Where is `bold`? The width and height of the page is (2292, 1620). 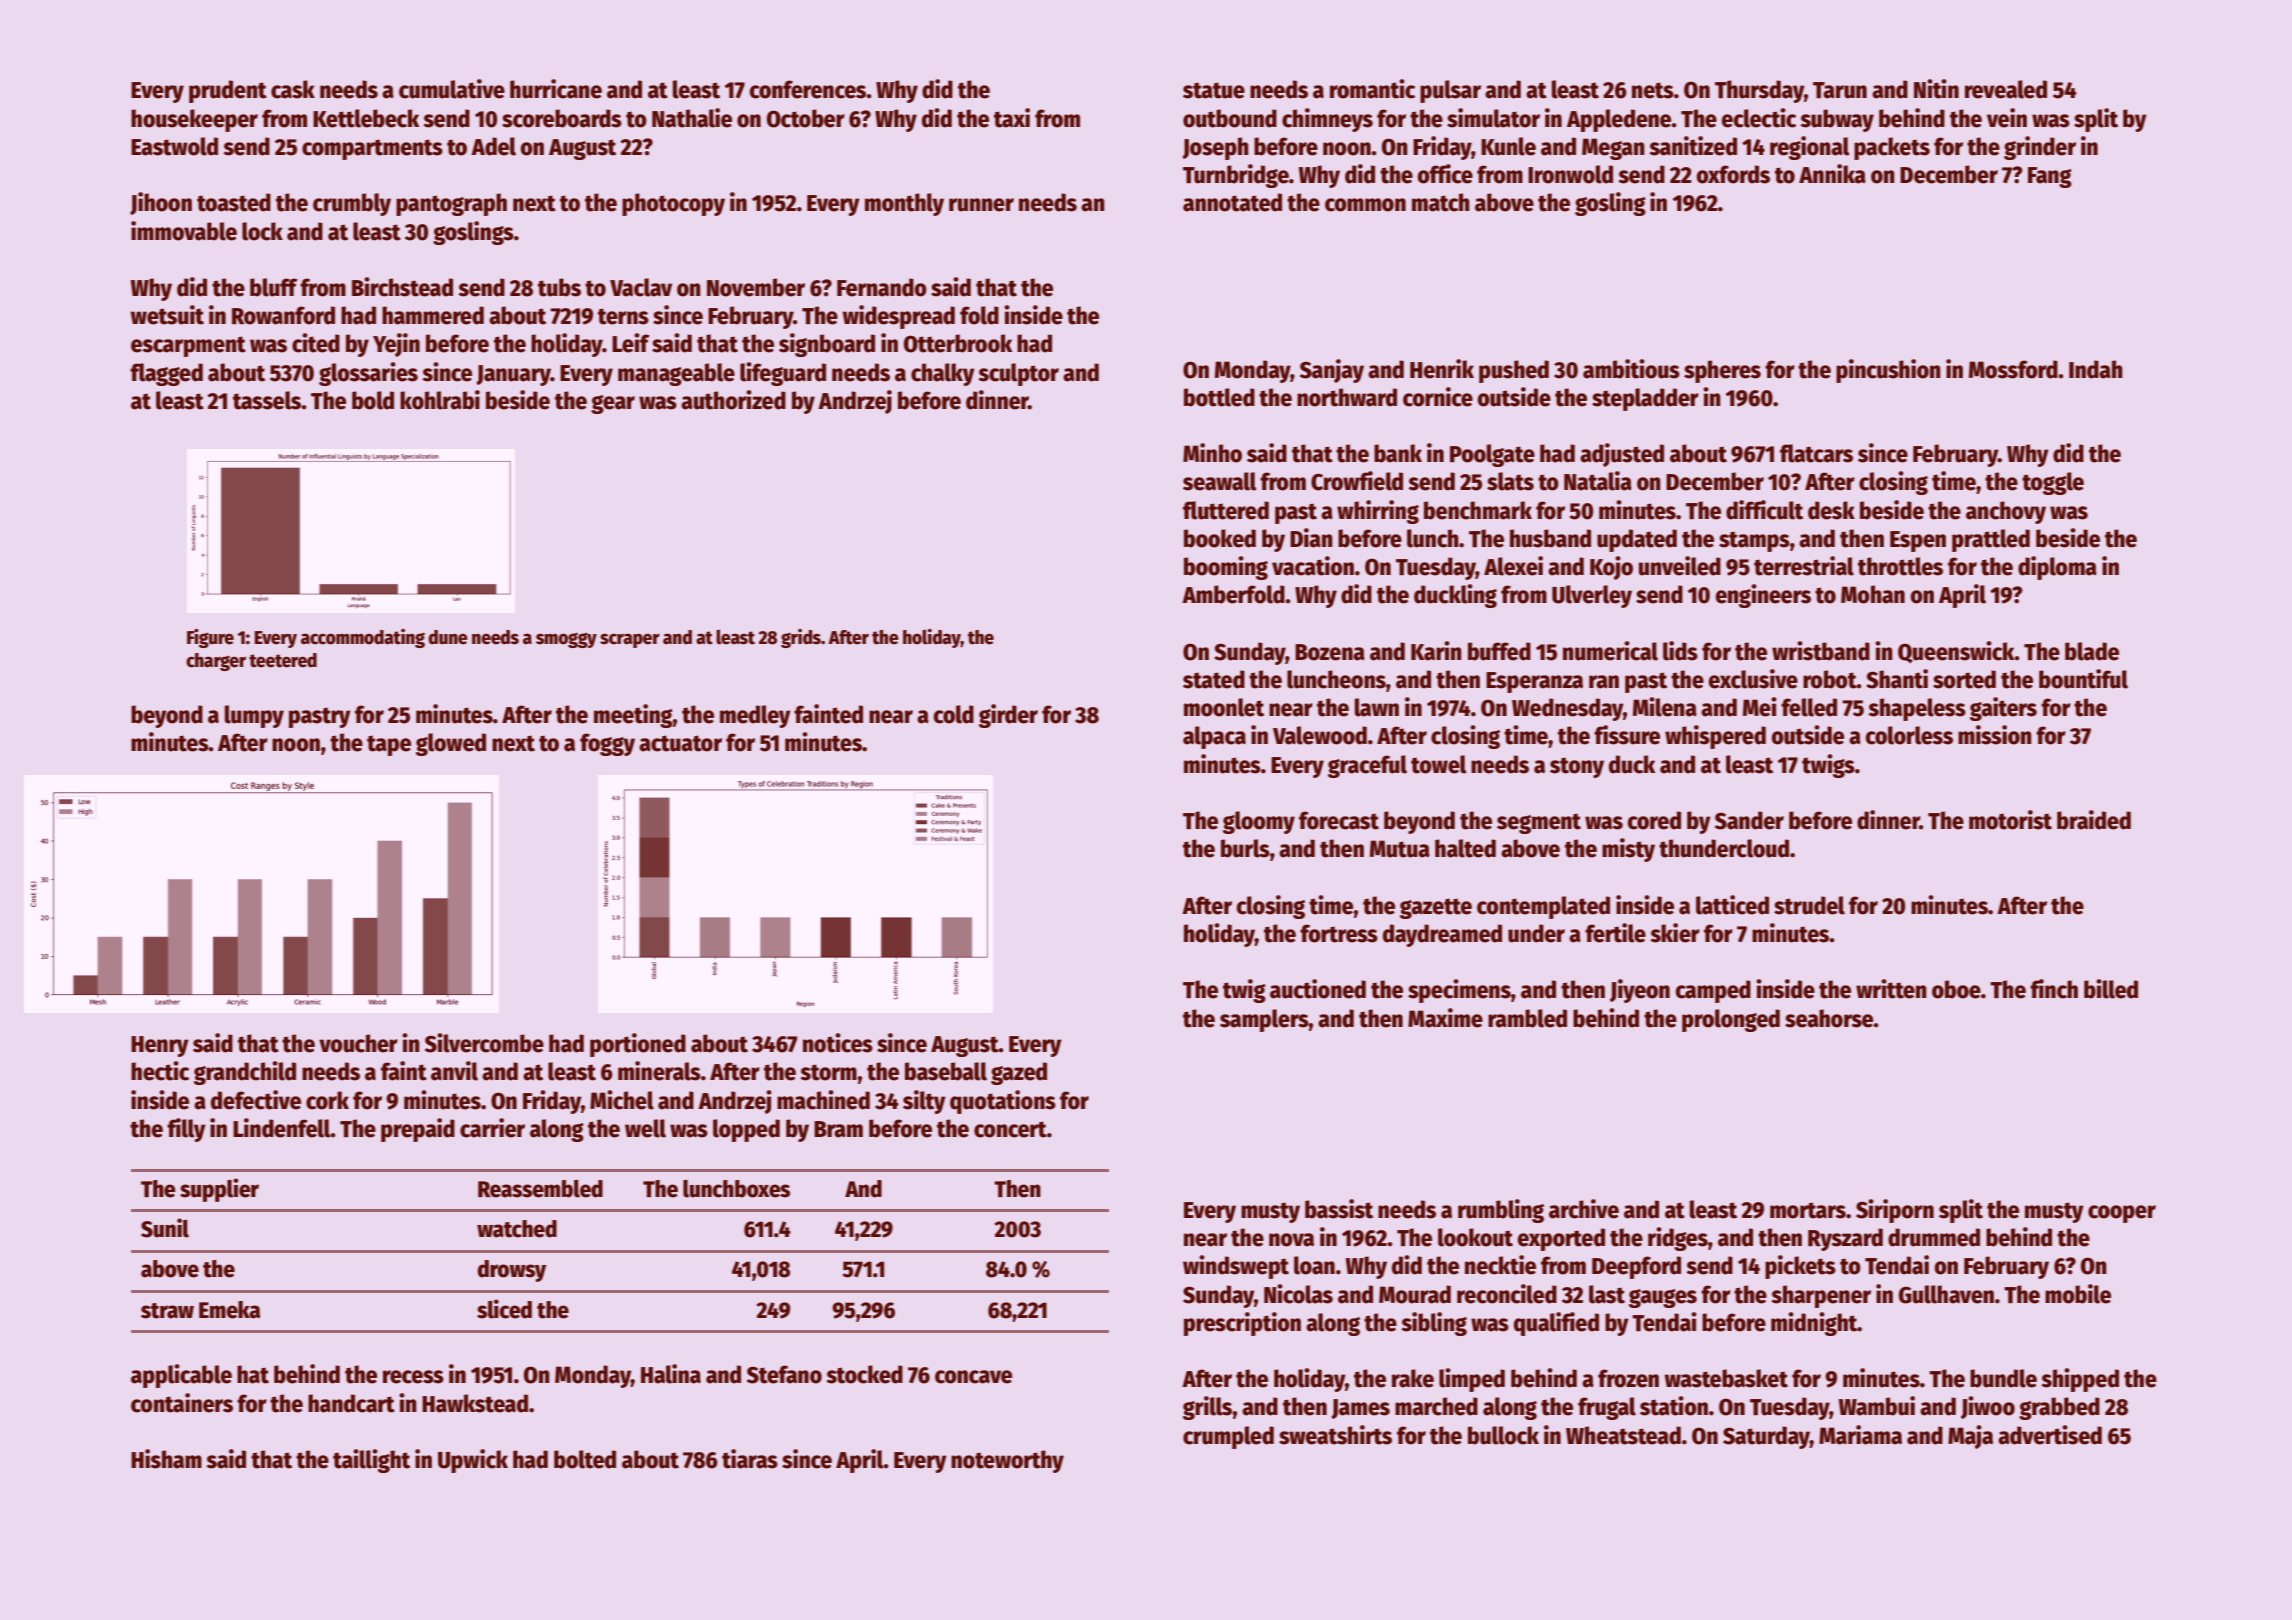 bold is located at coordinates (373, 400).
